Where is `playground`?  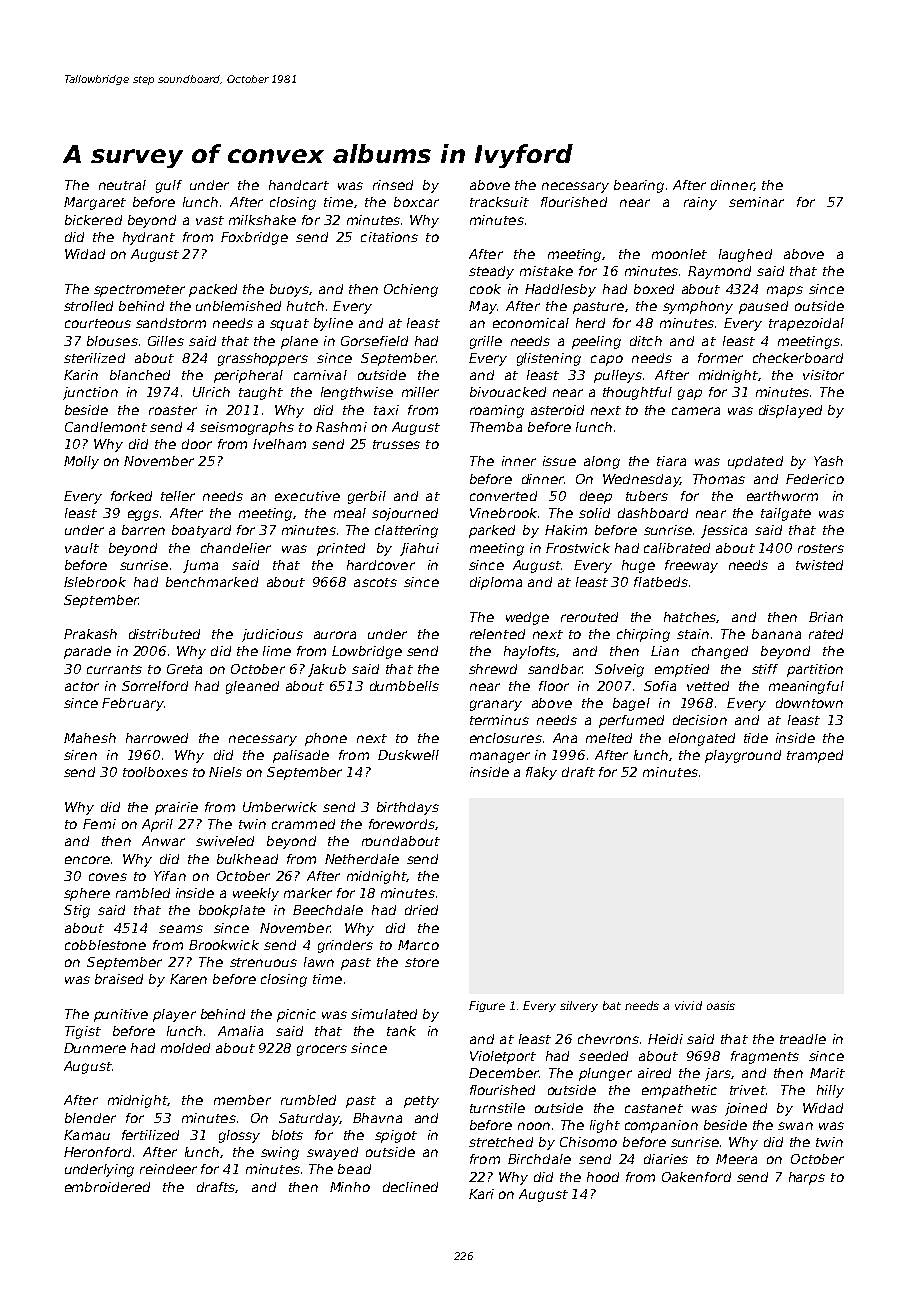 playground is located at coordinates (743, 756).
